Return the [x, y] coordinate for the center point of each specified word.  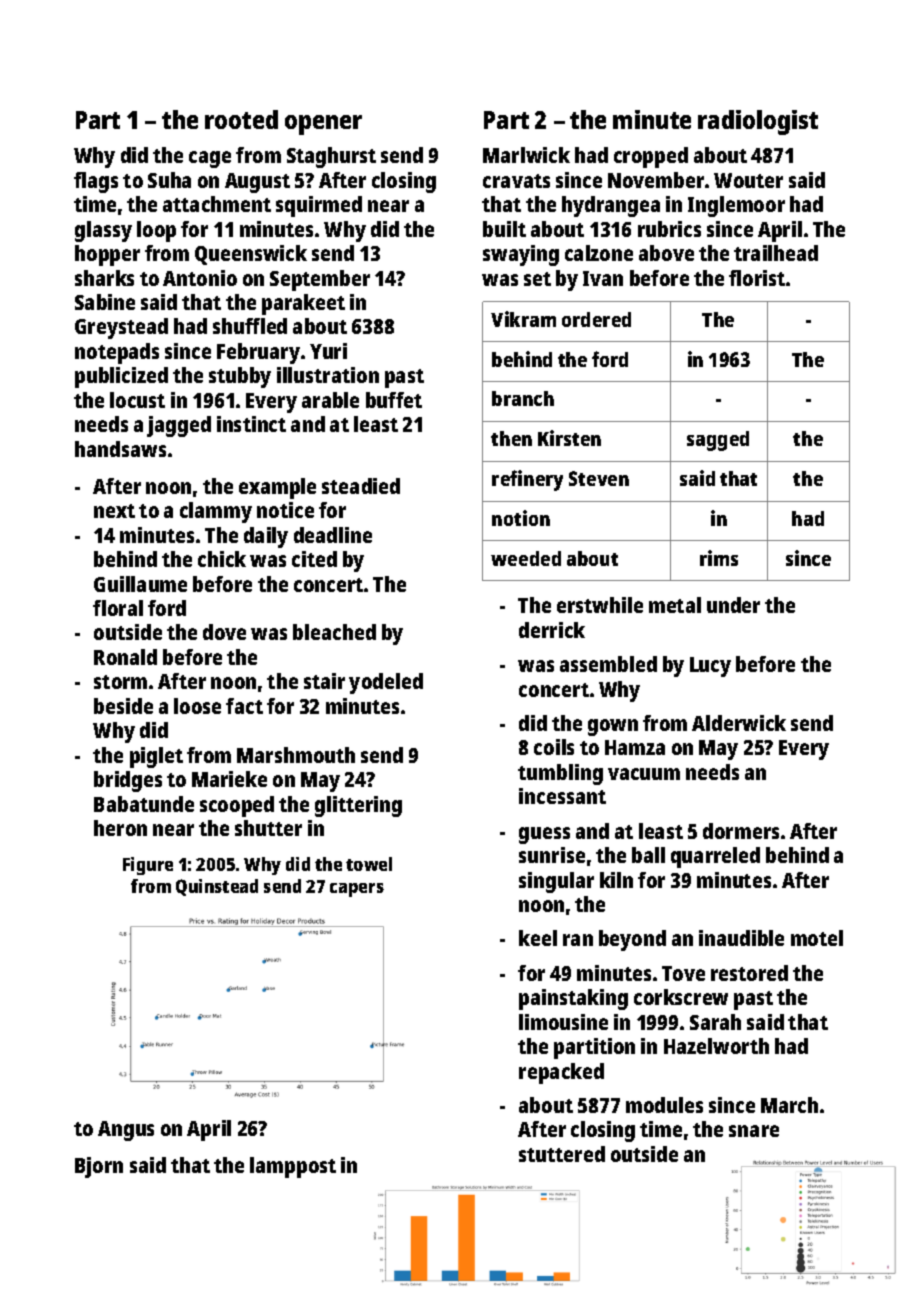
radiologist [758, 122]
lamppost [293, 1167]
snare [754, 1131]
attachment [217, 204]
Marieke [229, 779]
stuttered [562, 1154]
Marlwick [526, 155]
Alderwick [739, 723]
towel [369, 864]
